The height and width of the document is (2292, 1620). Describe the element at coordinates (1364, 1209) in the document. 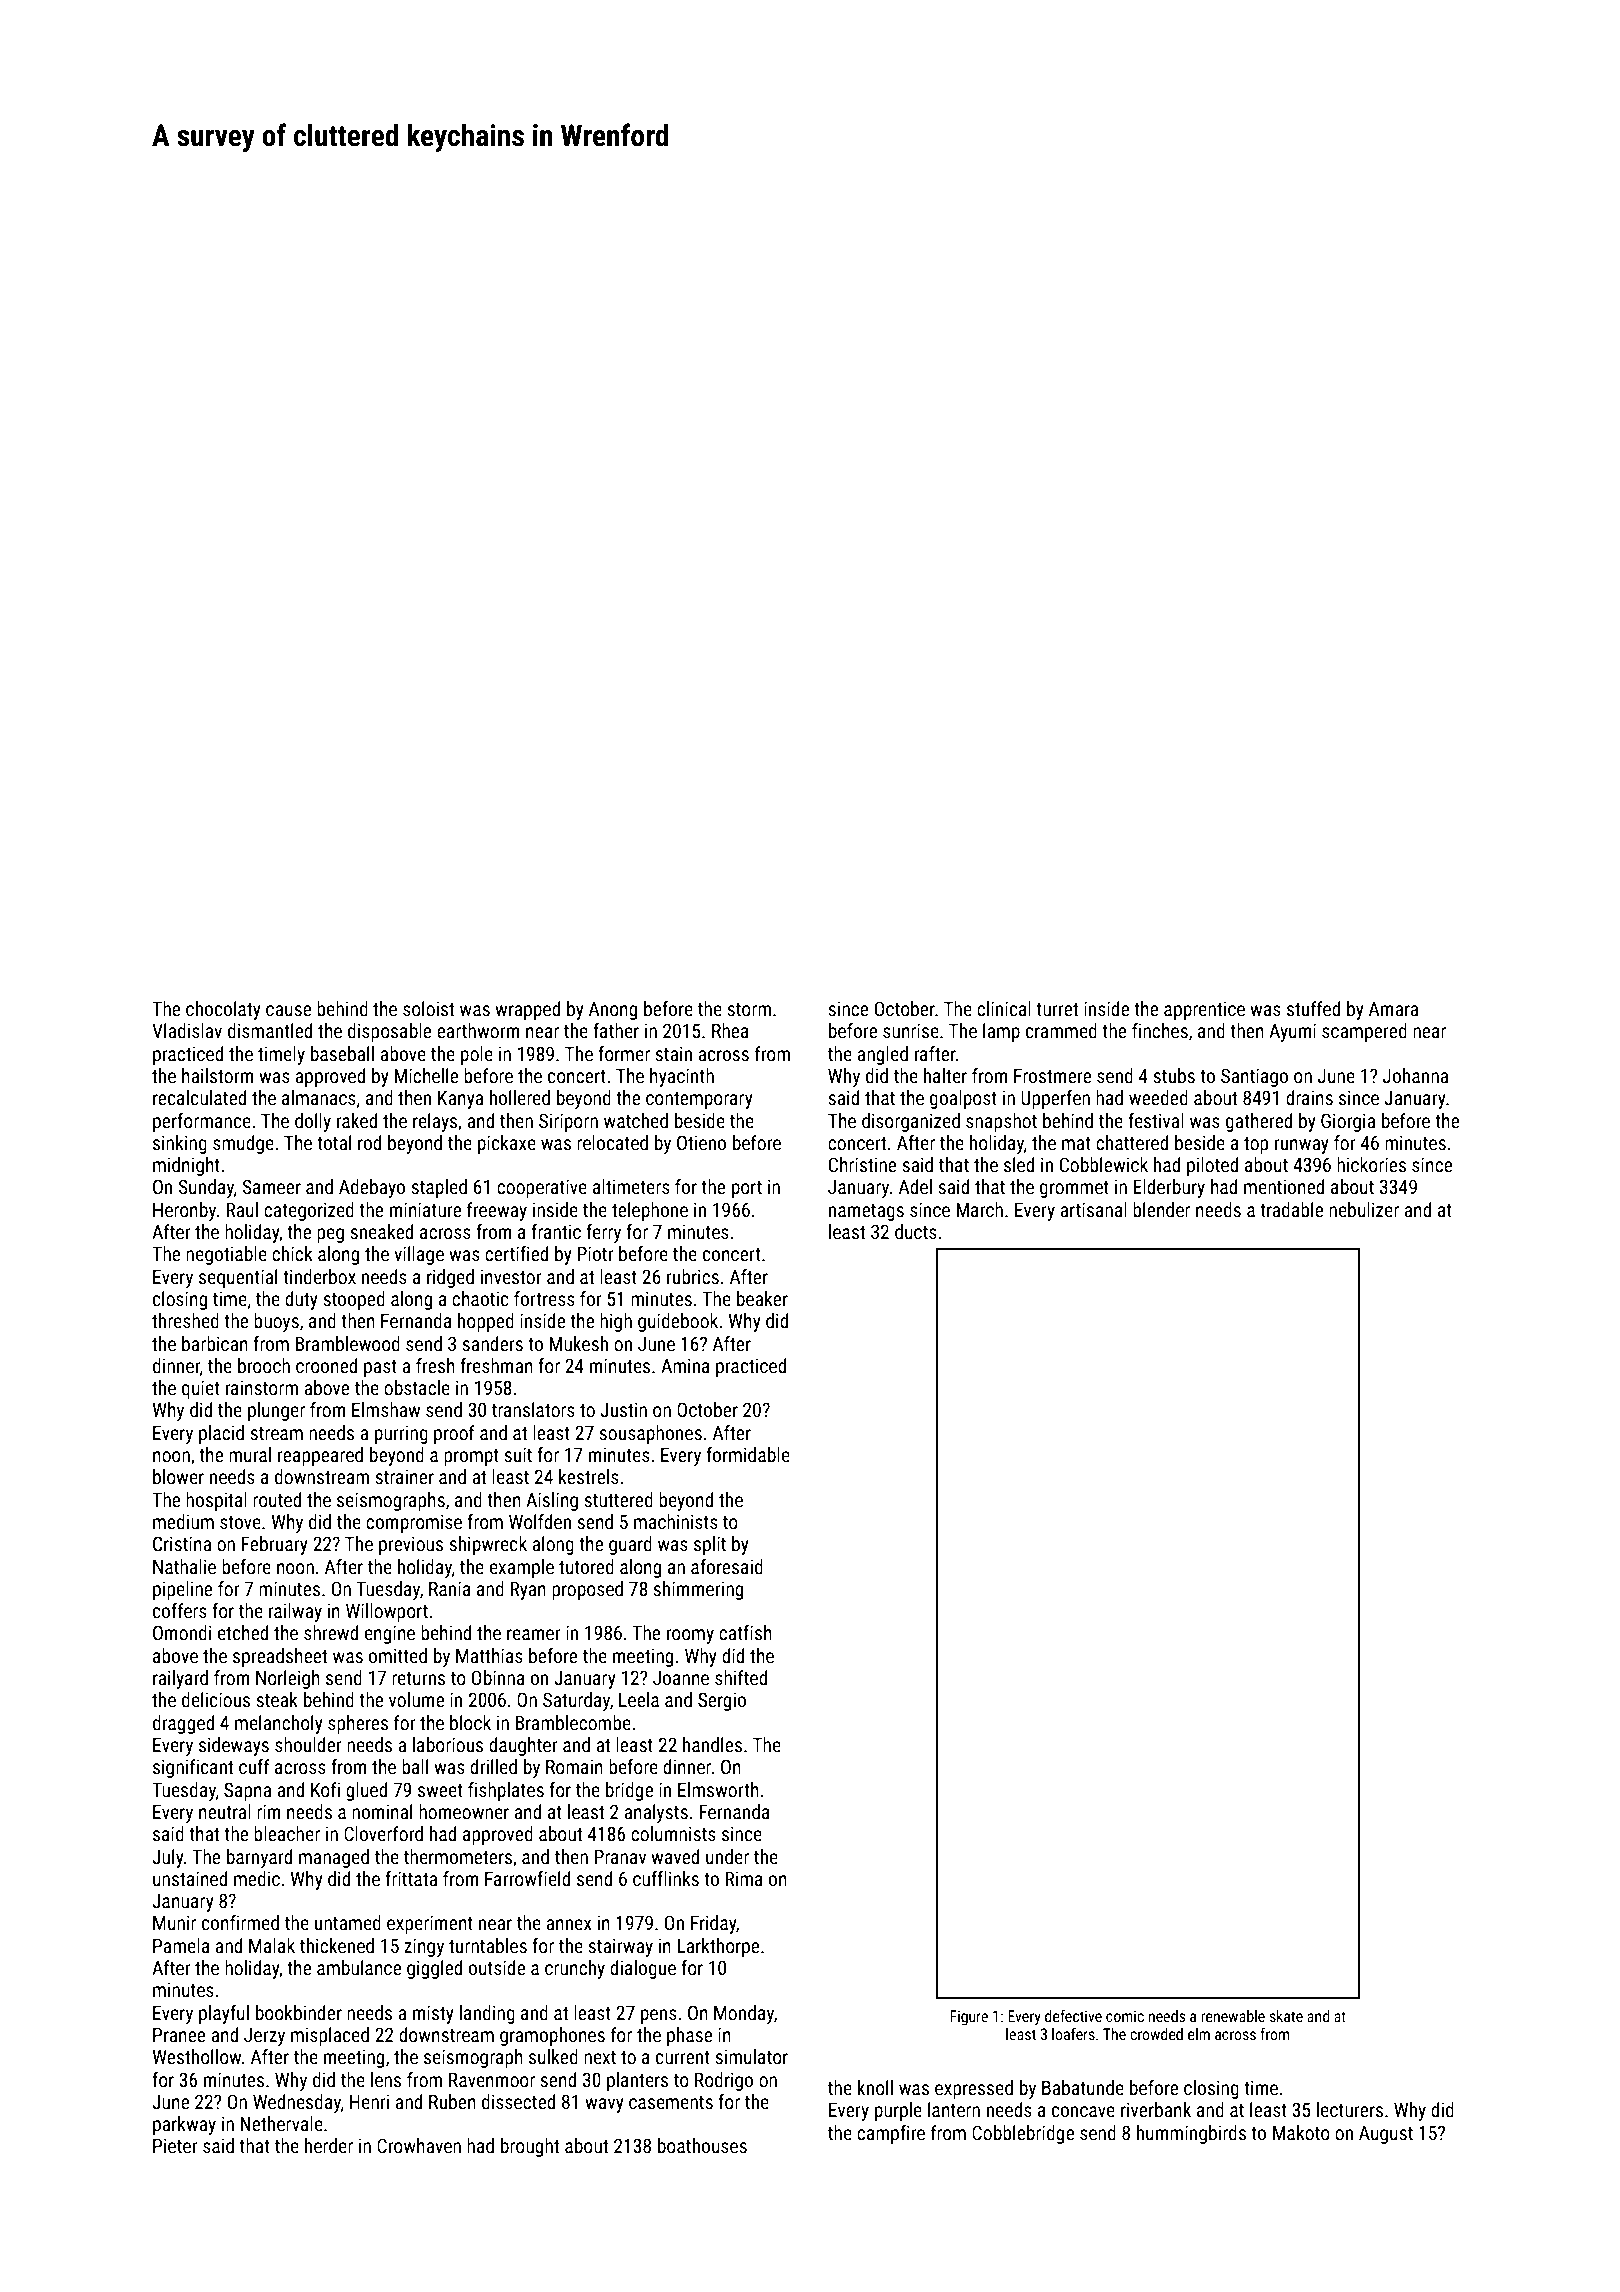

I see `nebulizer` at that location.
